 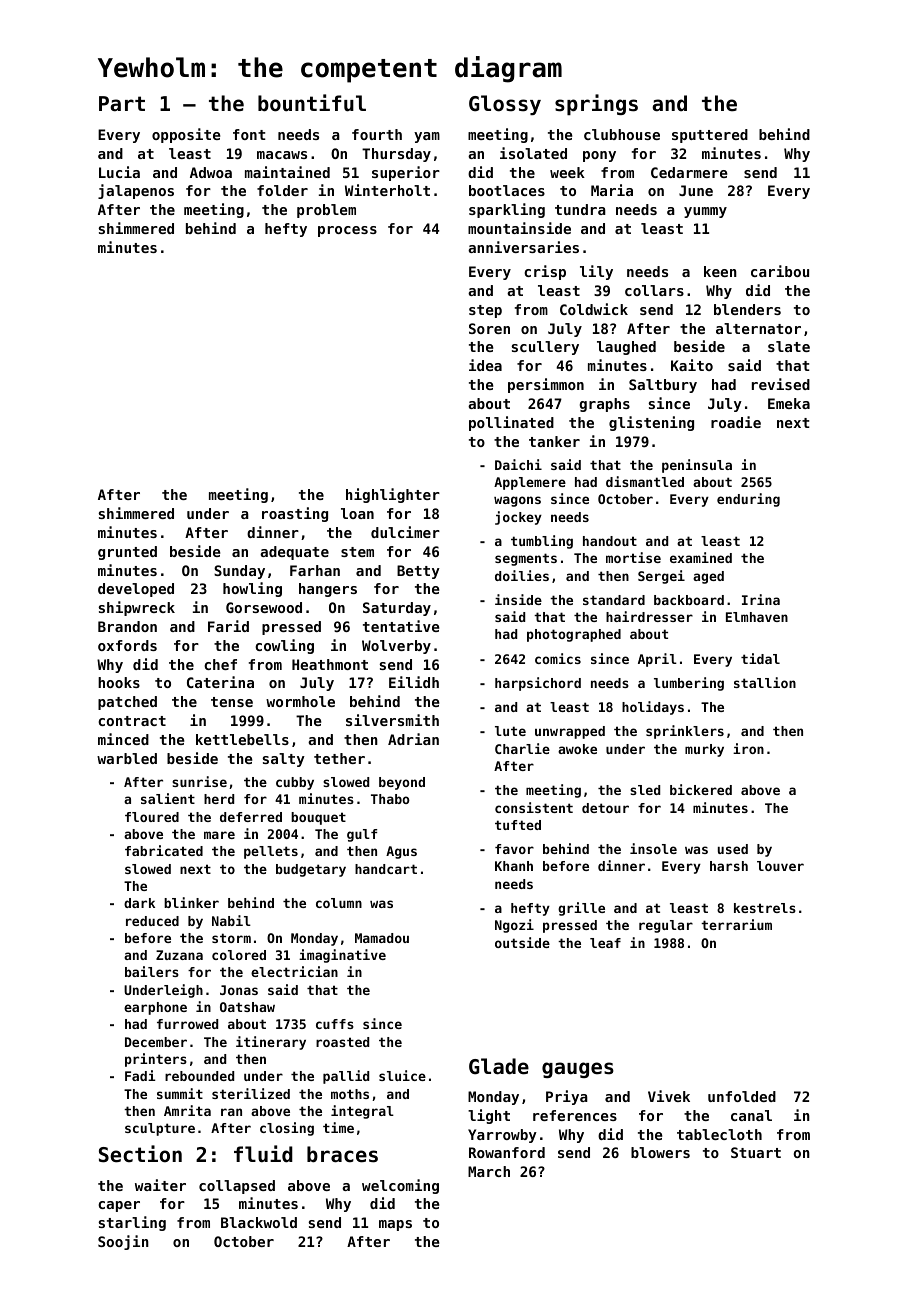 What do you see at coordinates (186, 135) in the document?
I see `opposite` at bounding box center [186, 135].
